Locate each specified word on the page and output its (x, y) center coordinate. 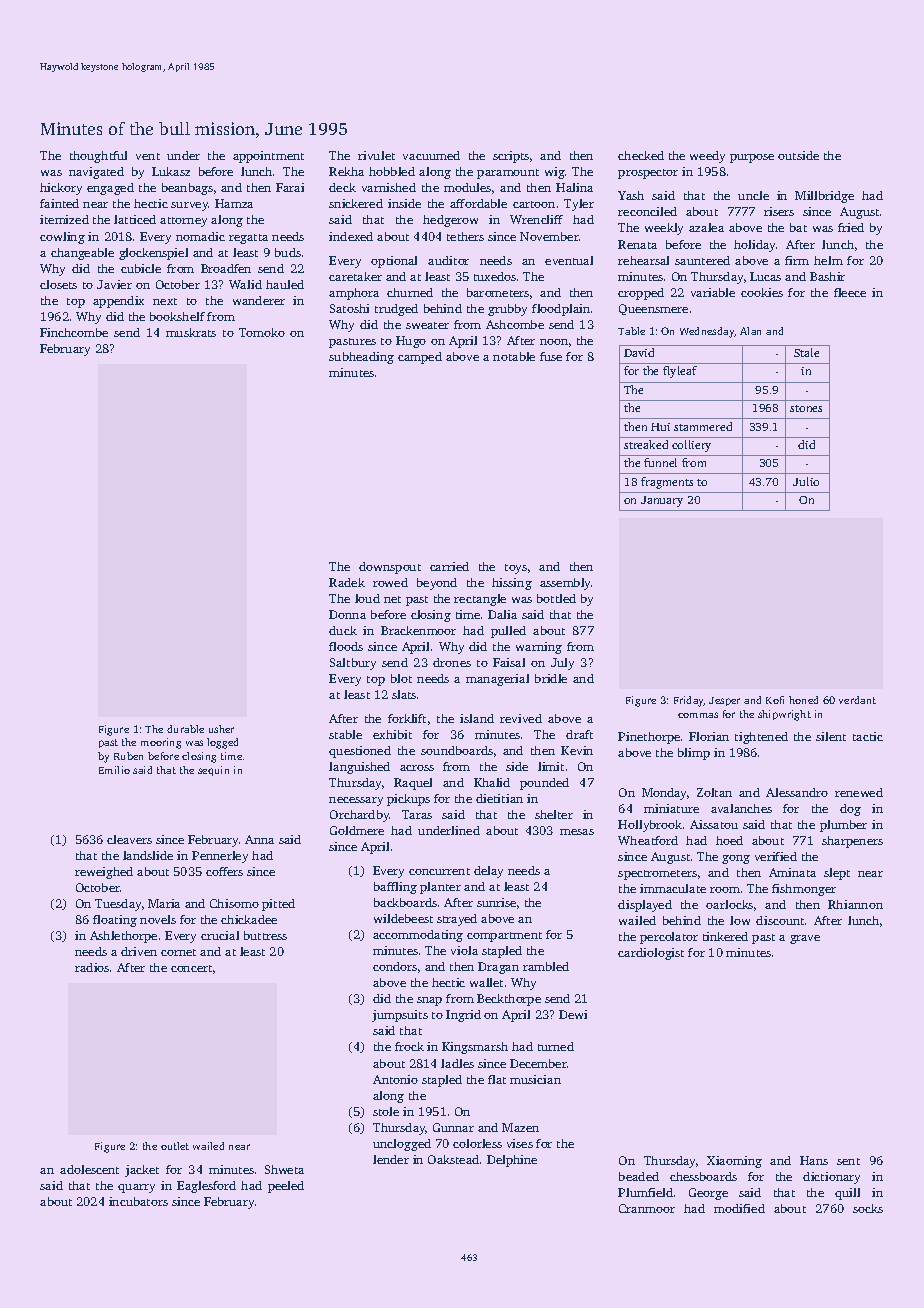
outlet (175, 1146)
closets (58, 284)
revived (521, 718)
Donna (347, 614)
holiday (754, 246)
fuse (551, 356)
